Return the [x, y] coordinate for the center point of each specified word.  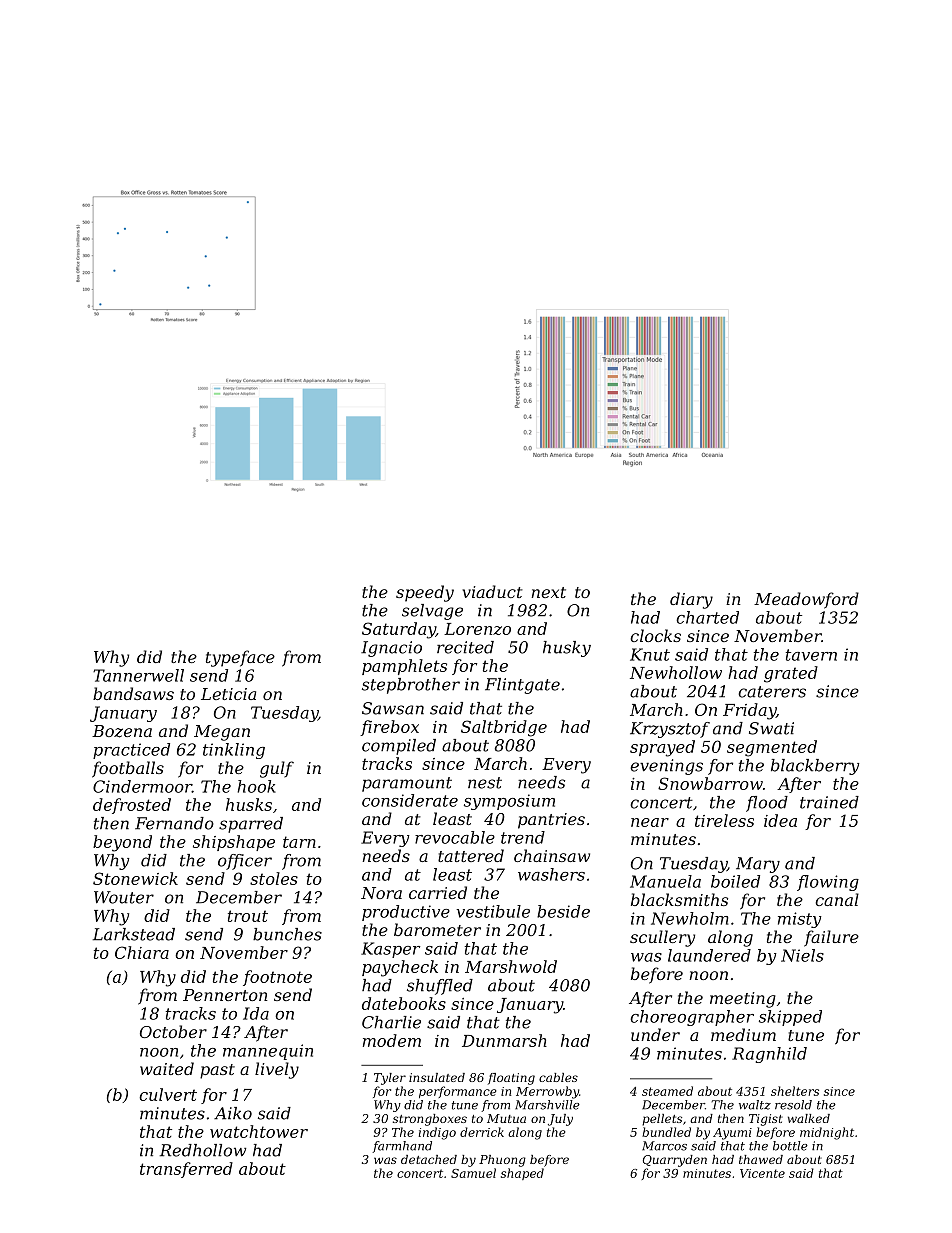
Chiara [142, 952]
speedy [425, 593]
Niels [802, 955]
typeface [240, 658]
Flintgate [522, 686]
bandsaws [133, 693]
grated [791, 674]
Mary [758, 865]
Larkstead [134, 934]
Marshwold [511, 966]
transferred [186, 1170]
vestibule [493, 911]
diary [691, 600]
